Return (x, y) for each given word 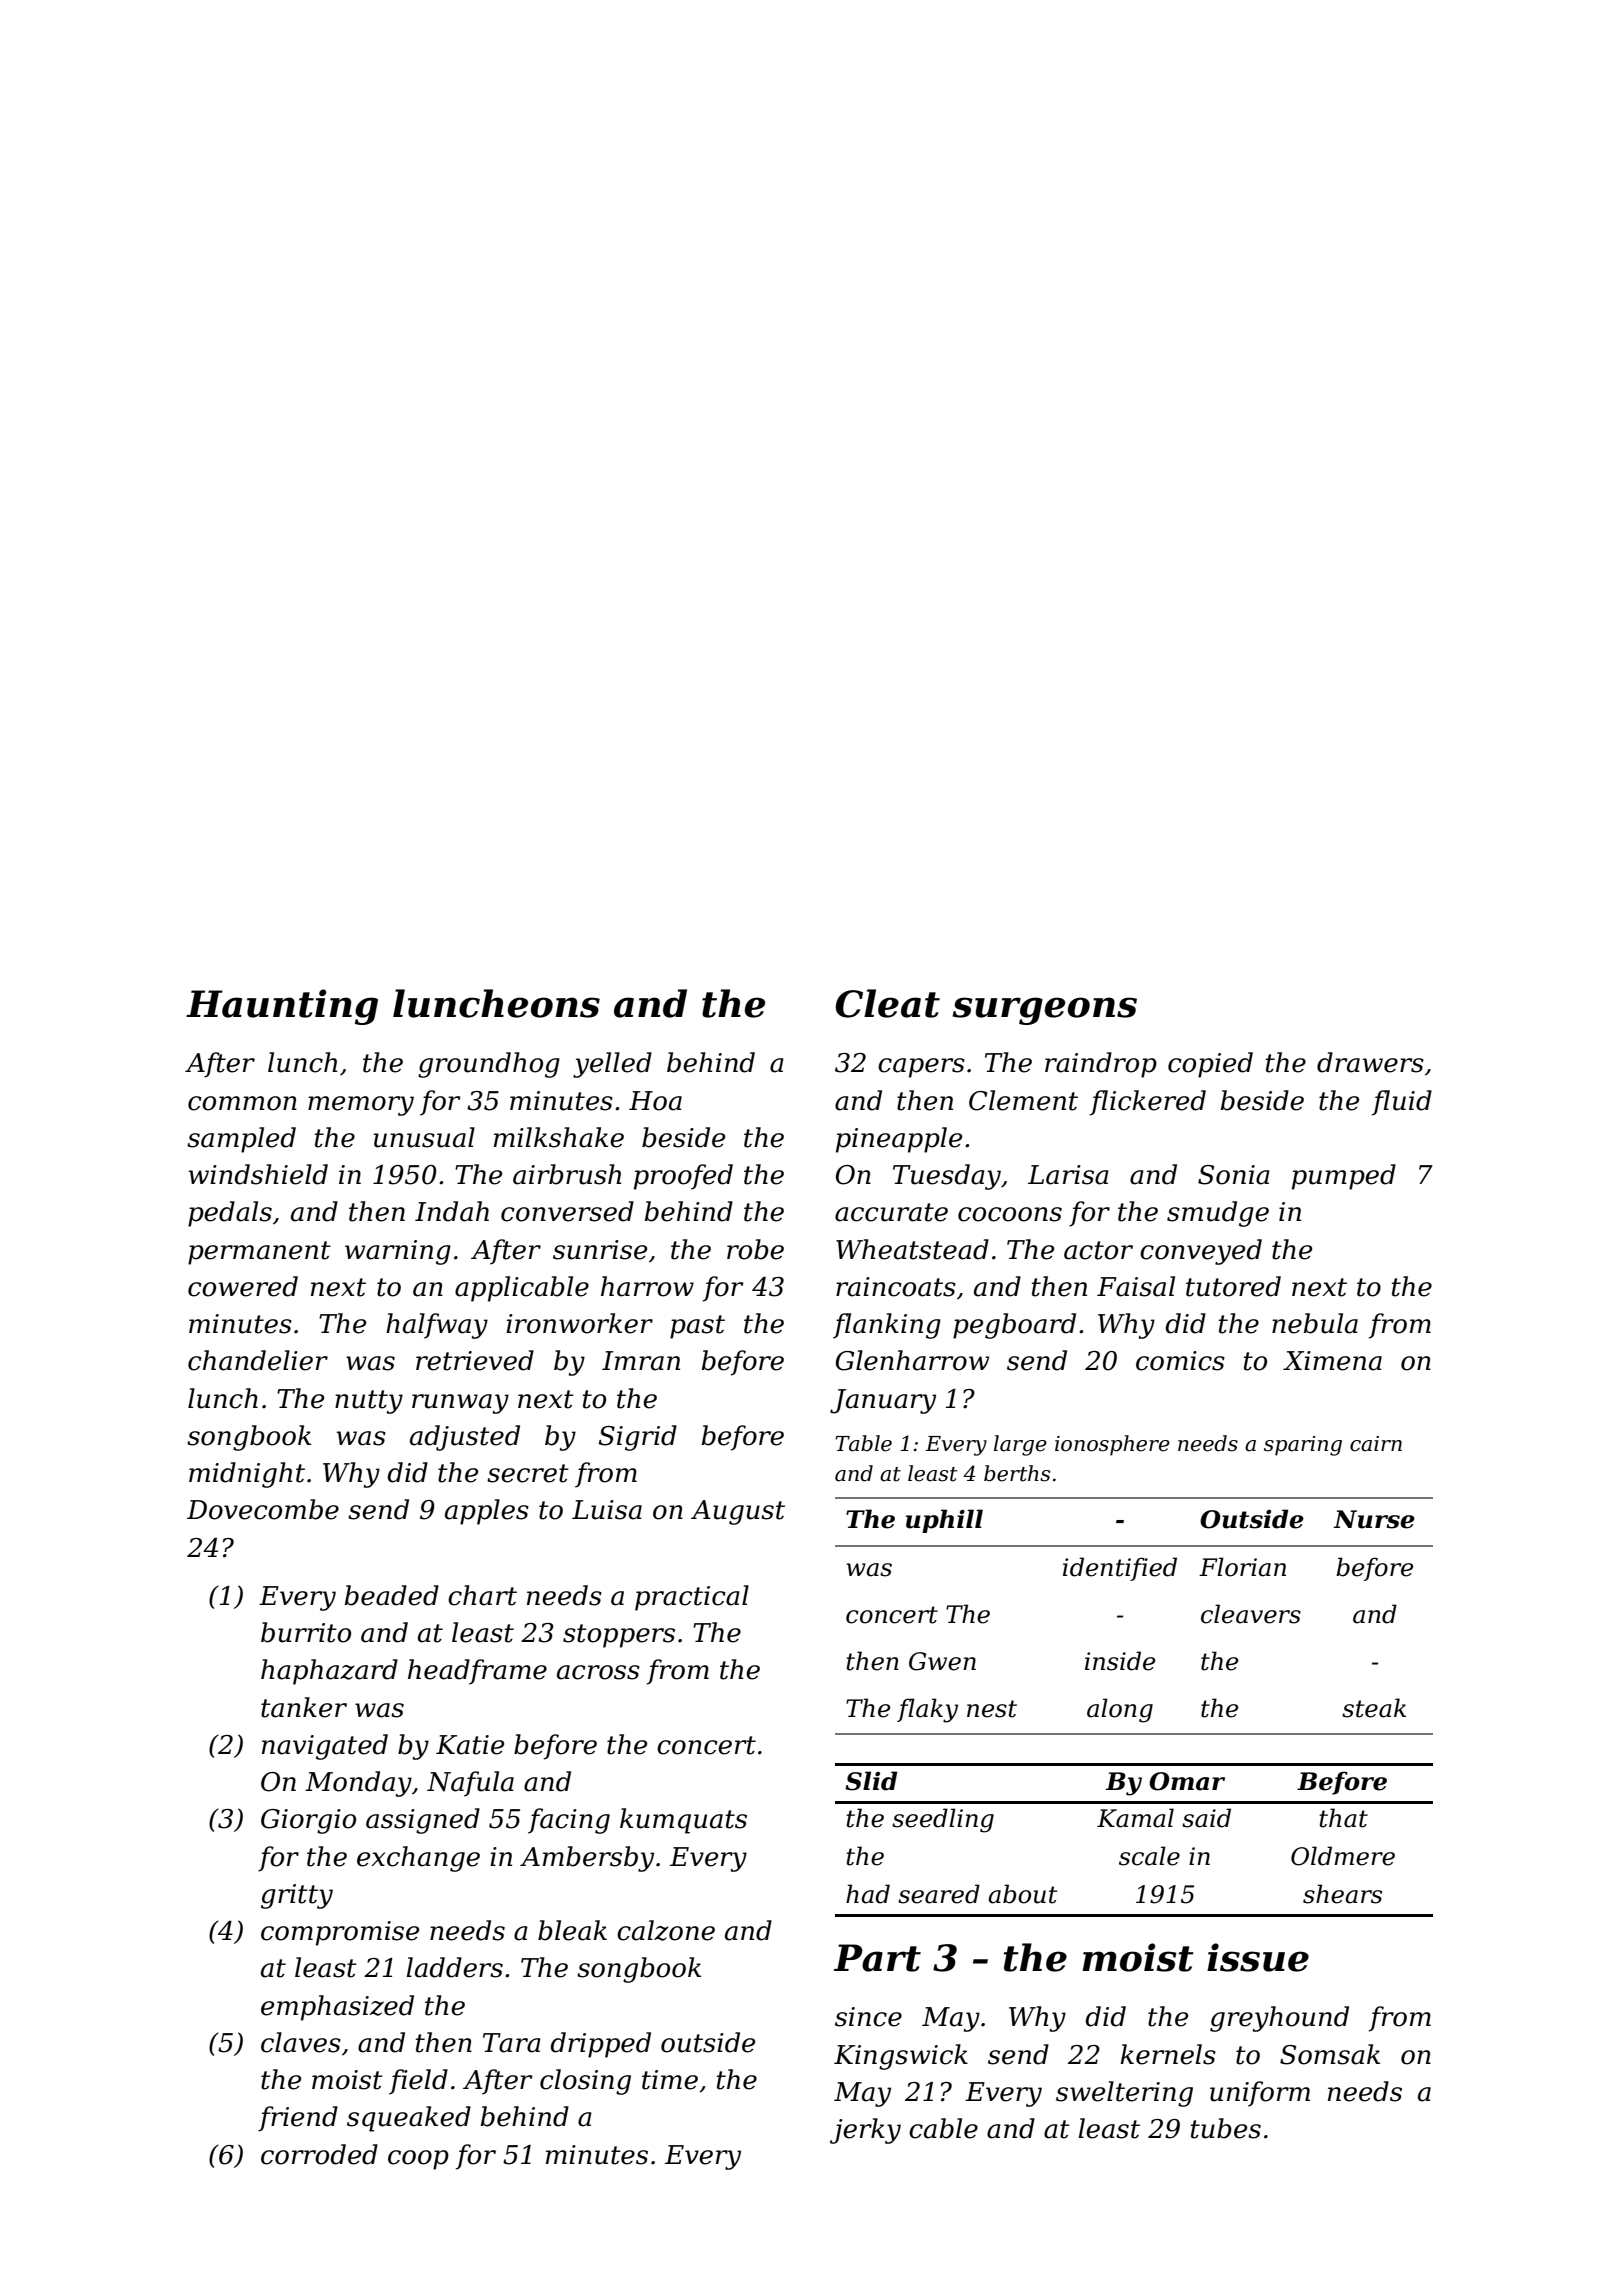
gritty (297, 1896)
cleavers (1251, 1614)
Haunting (282, 1007)
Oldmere (1343, 1856)
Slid (871, 1781)
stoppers (619, 1636)
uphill (944, 1521)
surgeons (1044, 1011)
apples (487, 1512)
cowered (243, 1286)
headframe (477, 1672)
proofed (683, 1177)
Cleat (888, 1003)
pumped (1344, 1177)
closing (585, 2082)
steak (1374, 1708)
